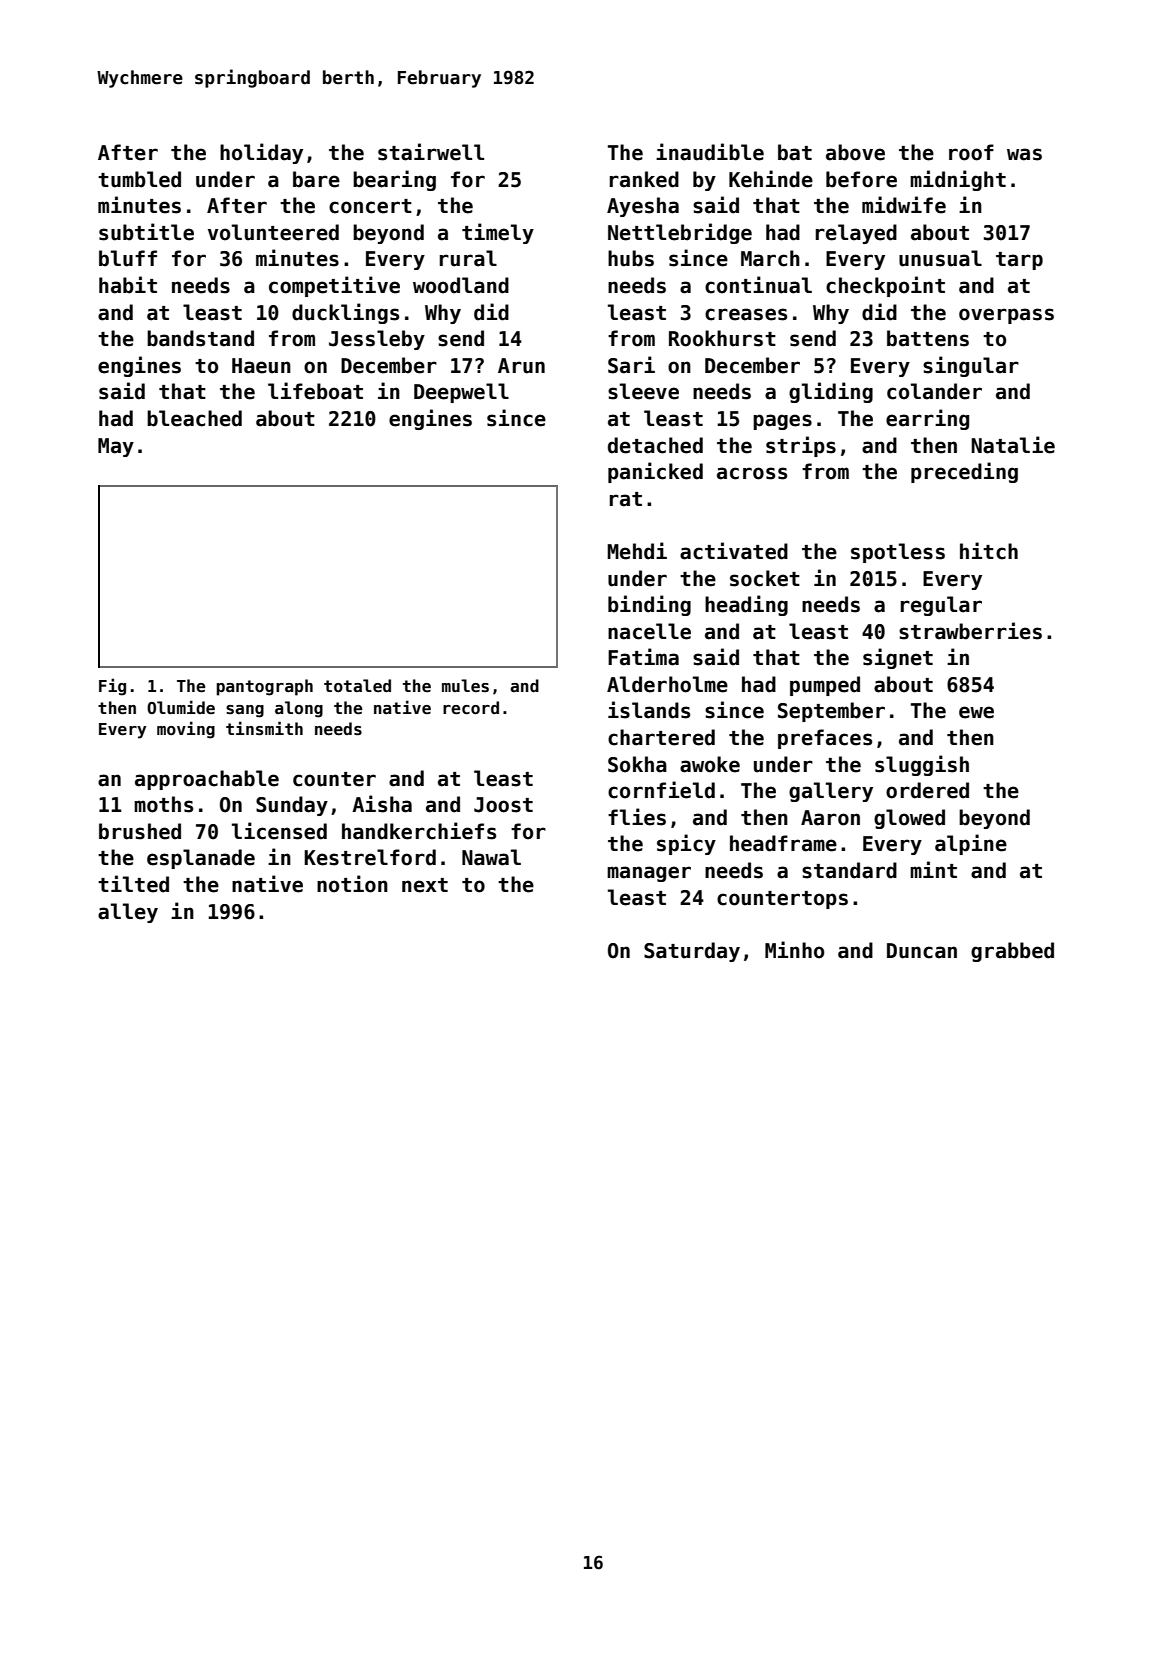 The height and width of the document is (1654, 1165). What do you see at coordinates (898, 553) in the document?
I see `spotless` at bounding box center [898, 553].
